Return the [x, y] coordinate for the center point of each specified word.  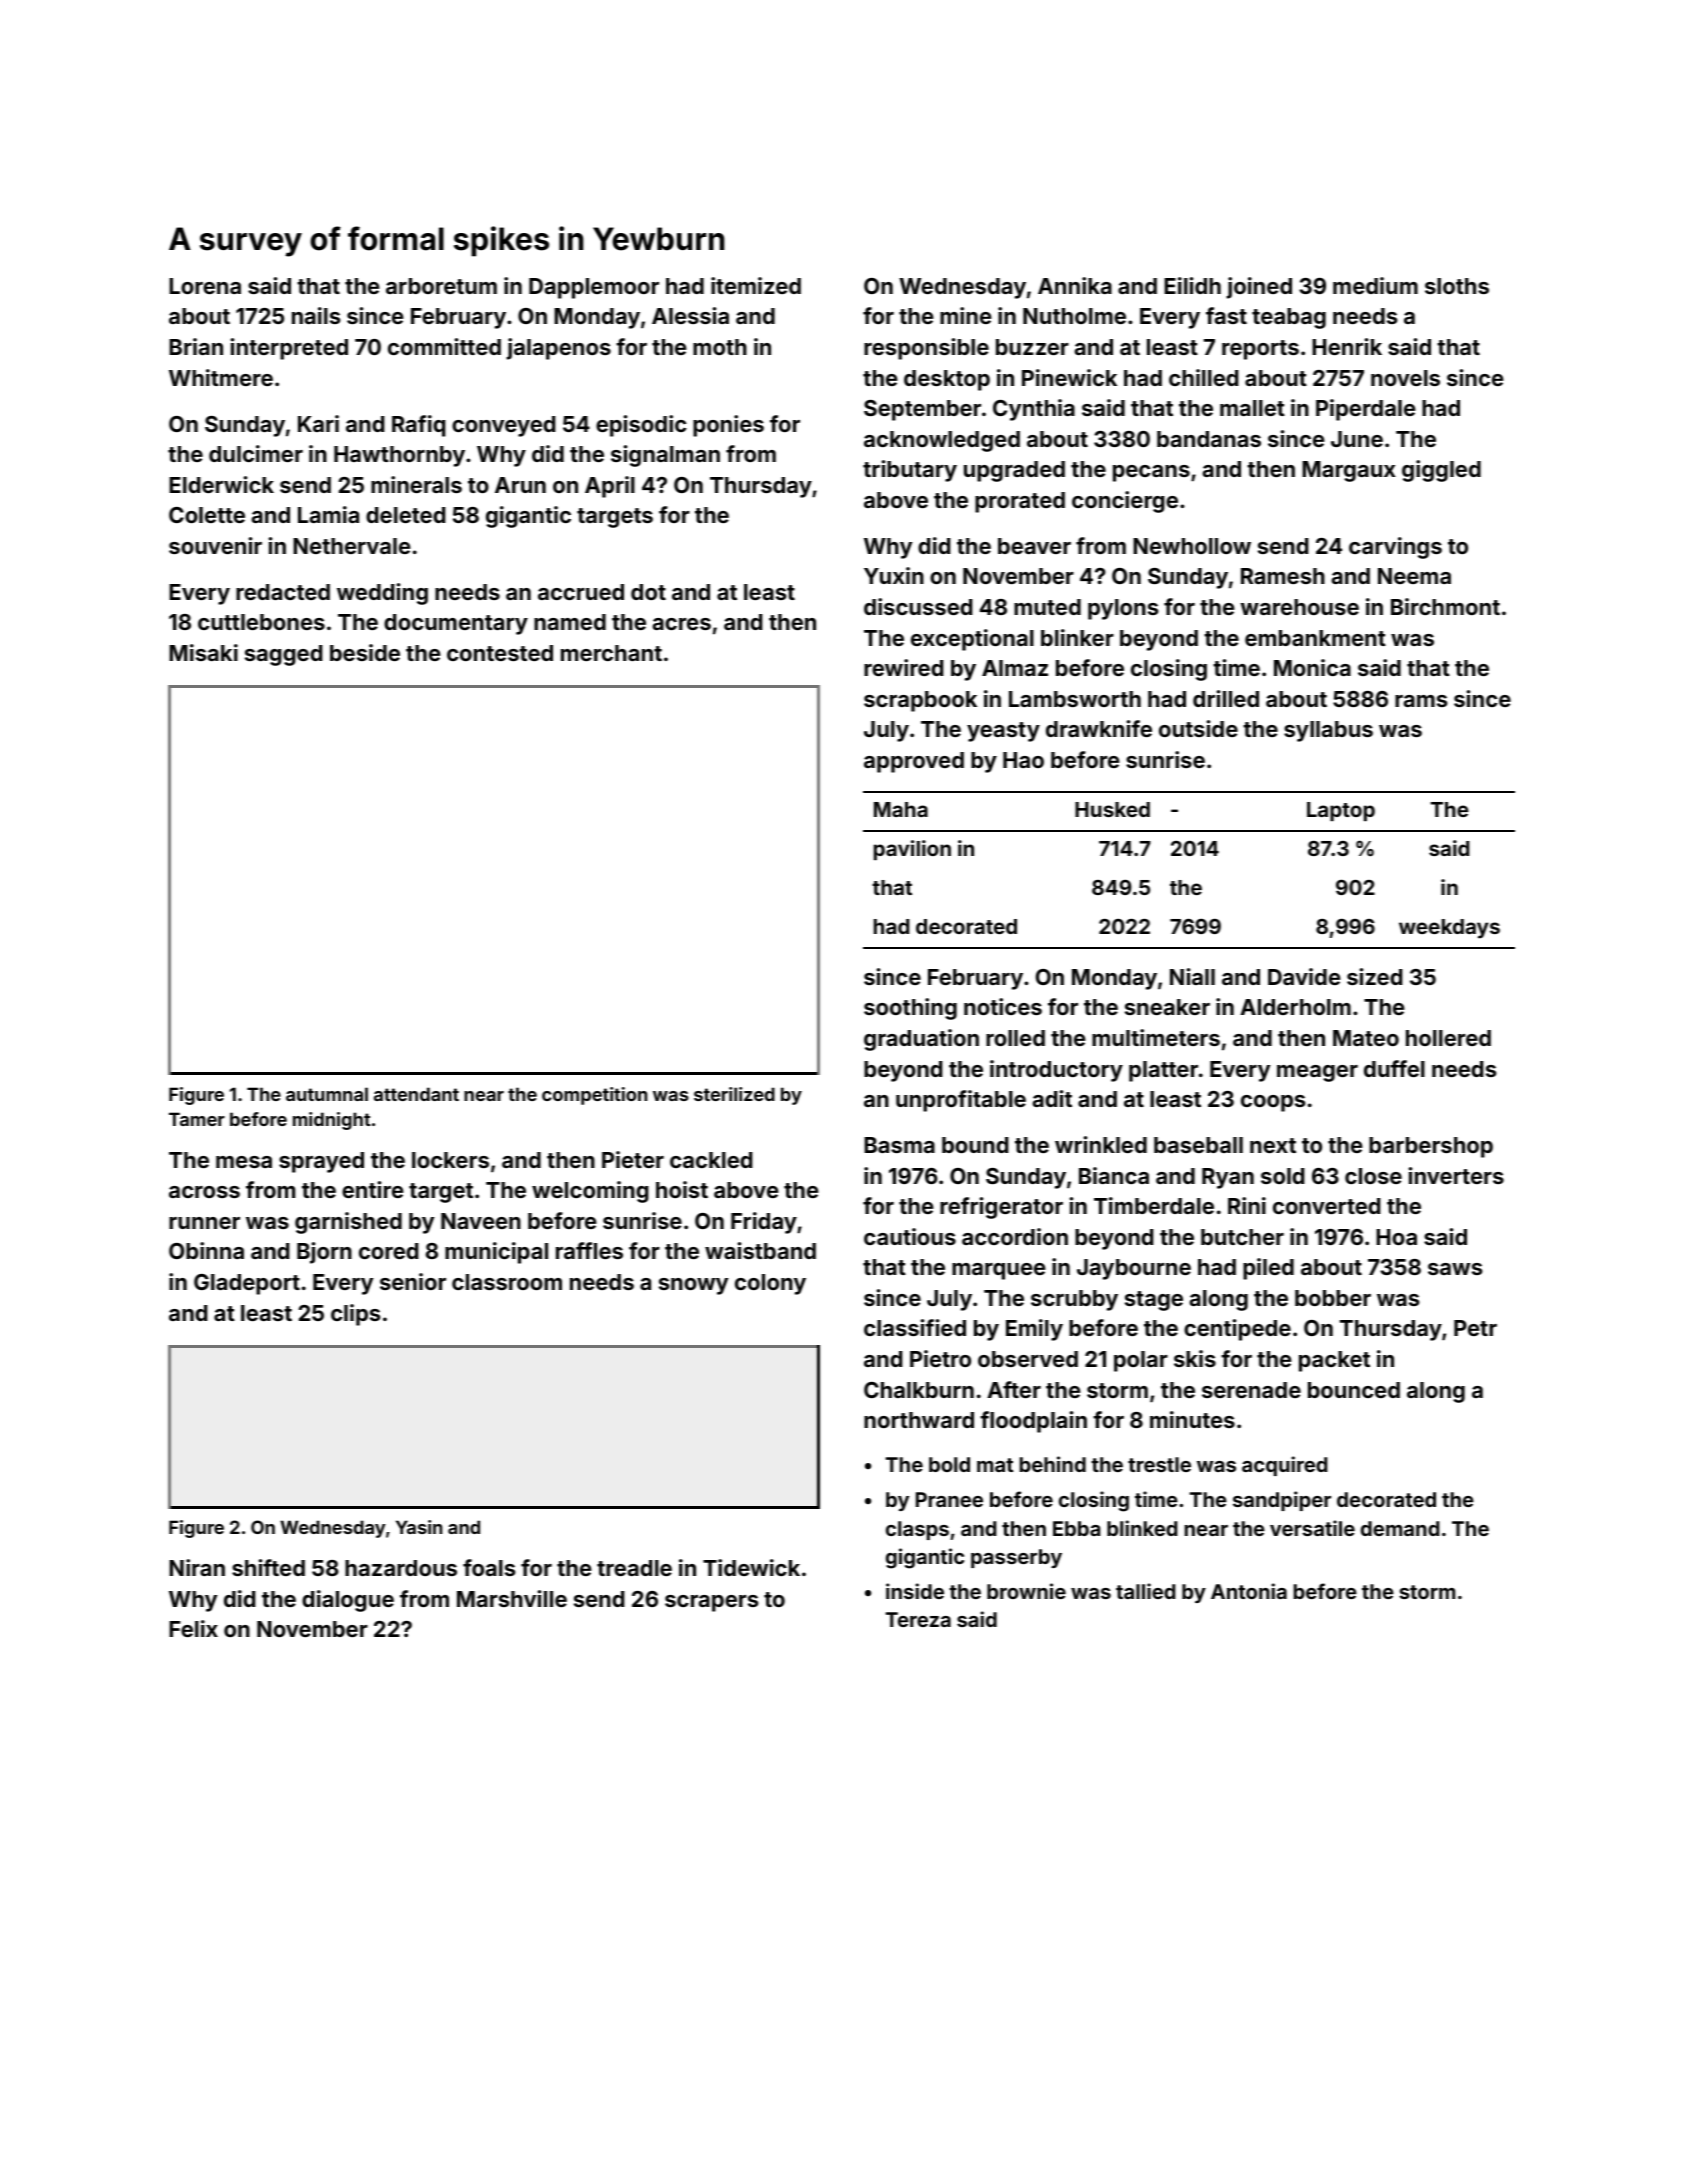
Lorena [205, 286]
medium [1375, 285]
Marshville [512, 1598]
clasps [917, 1530]
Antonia [1249, 1591]
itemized [756, 285]
